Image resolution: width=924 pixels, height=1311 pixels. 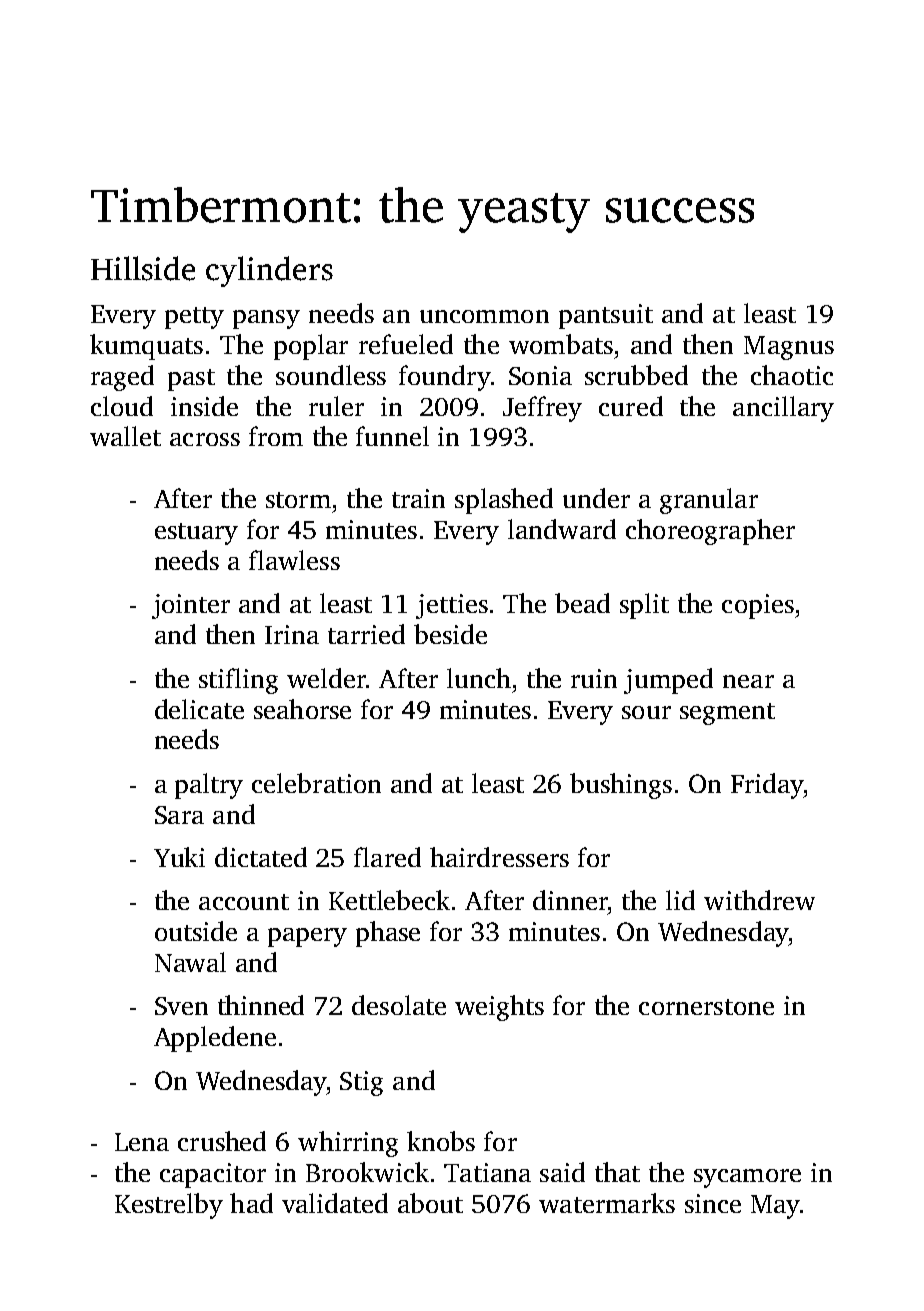 I want to click on withdrew, so click(x=759, y=900).
